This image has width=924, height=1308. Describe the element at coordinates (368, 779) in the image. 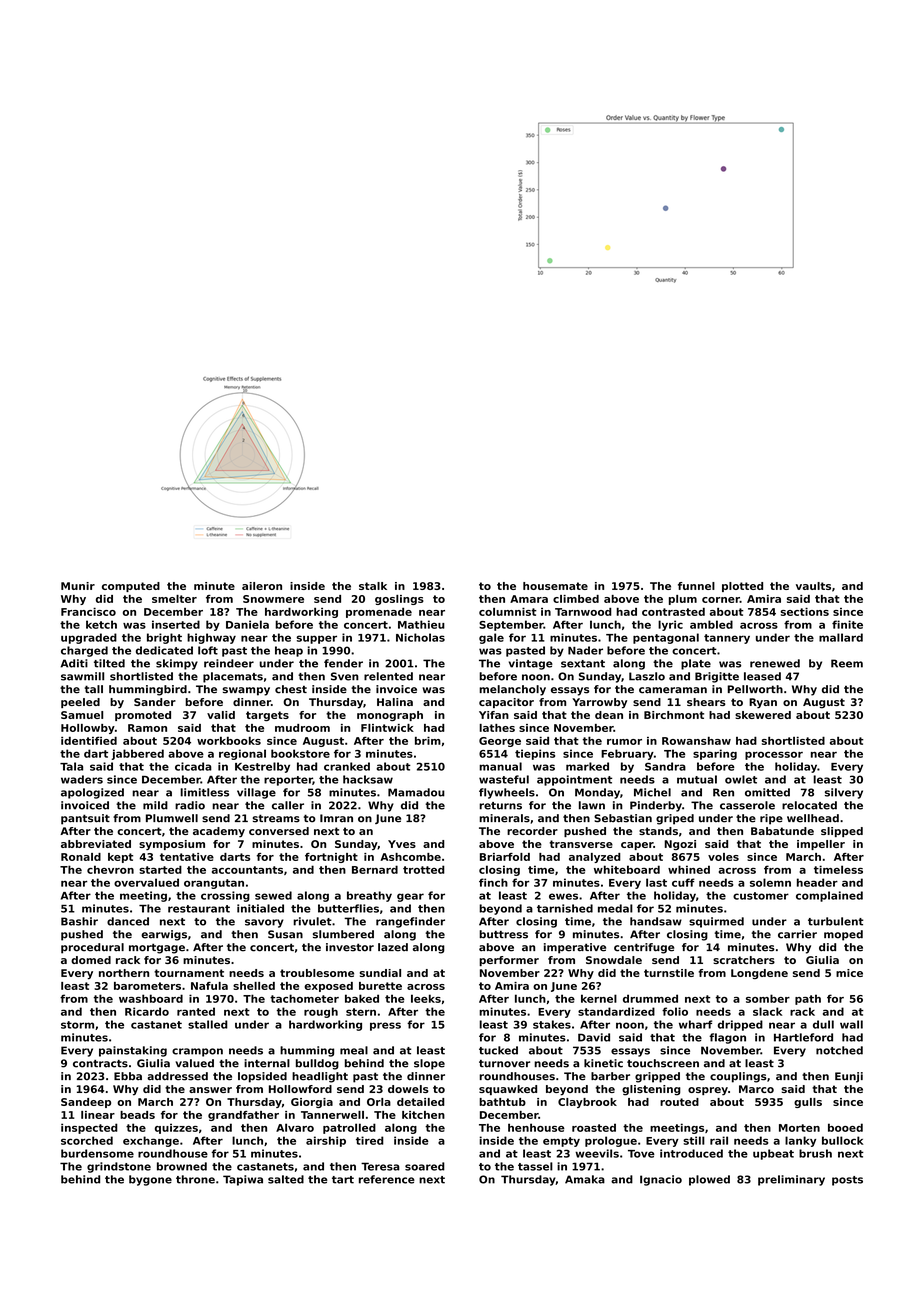

I see `hacksaw` at that location.
